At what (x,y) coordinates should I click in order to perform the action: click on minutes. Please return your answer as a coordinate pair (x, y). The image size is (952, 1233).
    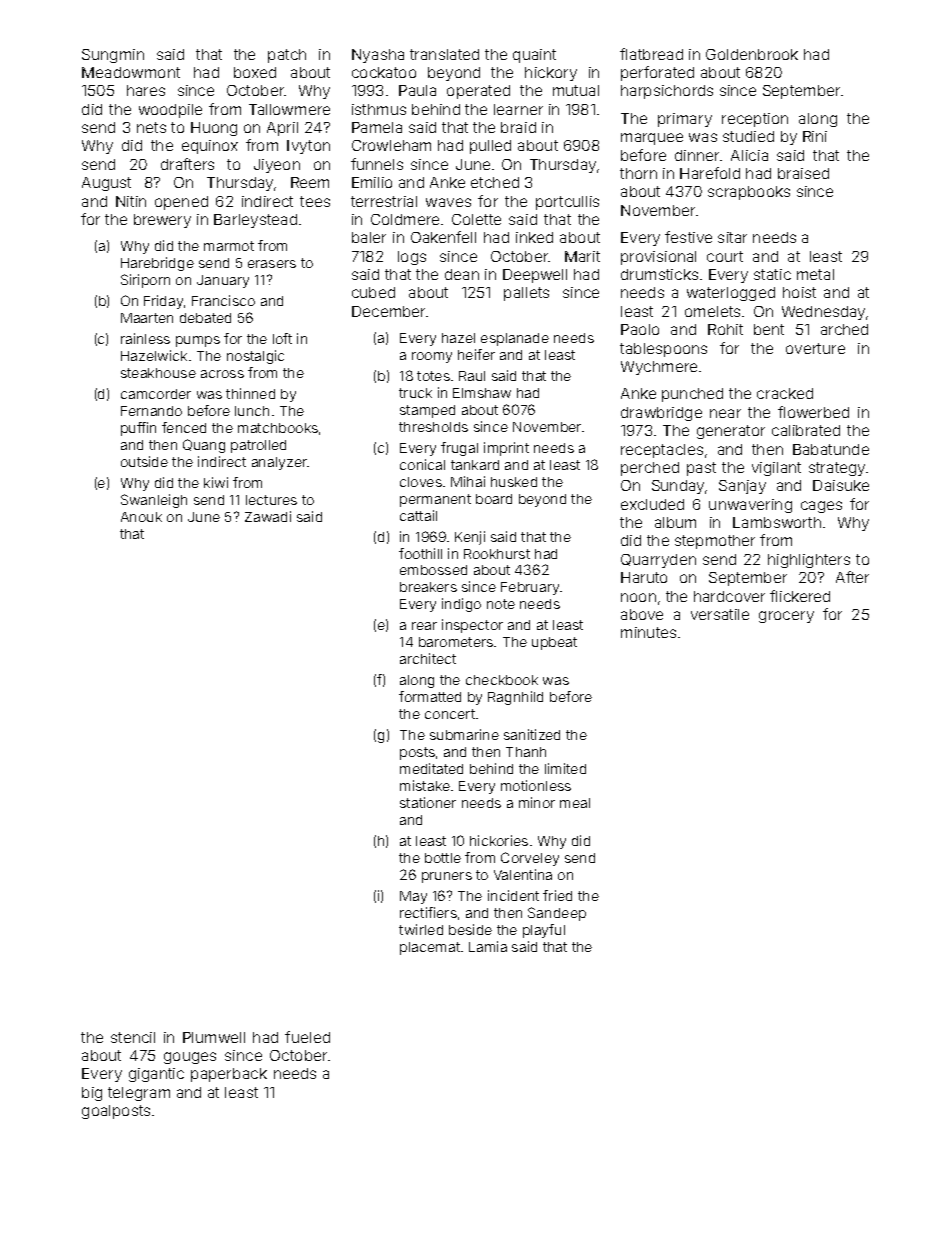
    Looking at the image, I should click on (648, 632).
